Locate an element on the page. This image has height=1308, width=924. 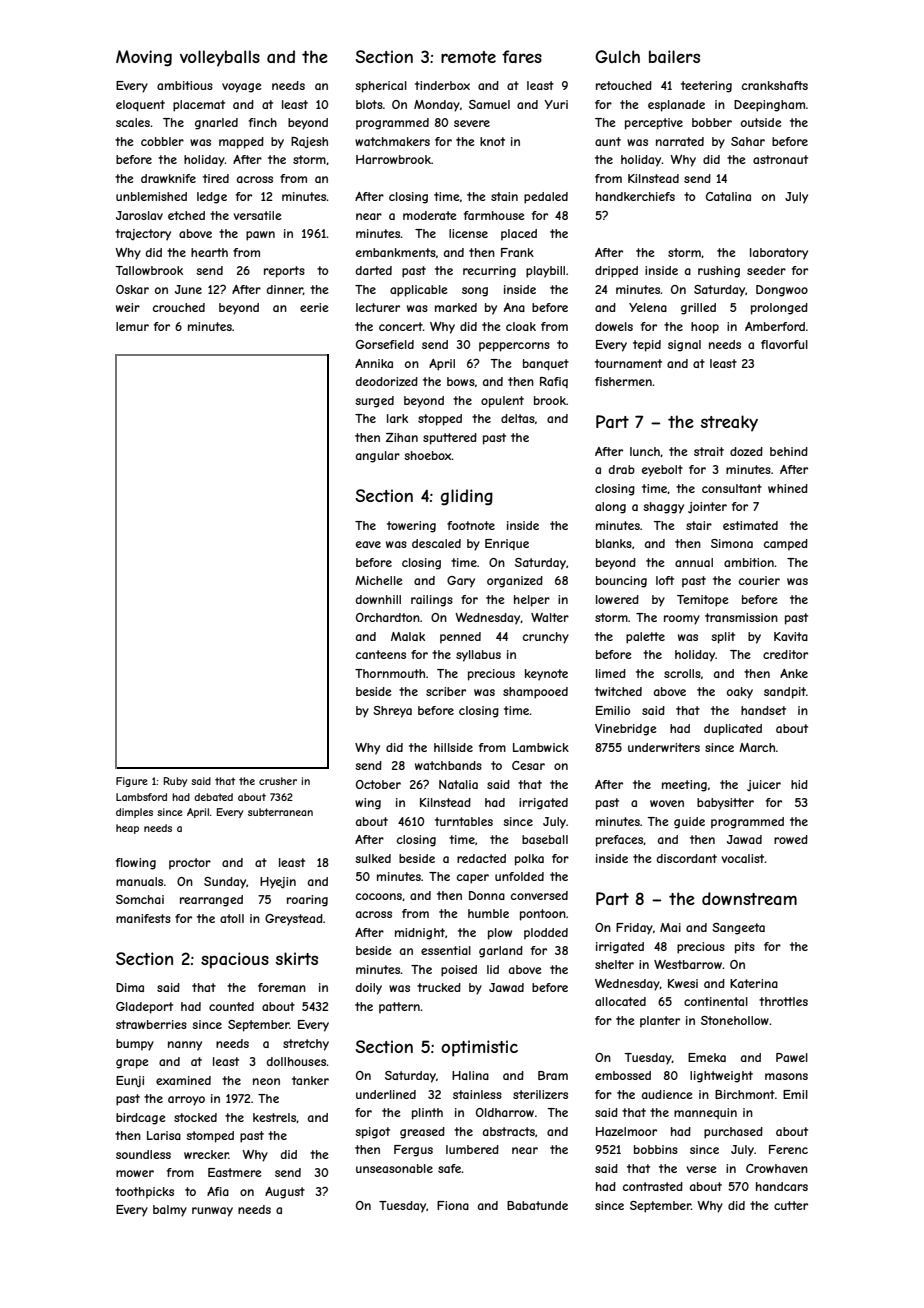
Greystead is located at coordinates (294, 920).
